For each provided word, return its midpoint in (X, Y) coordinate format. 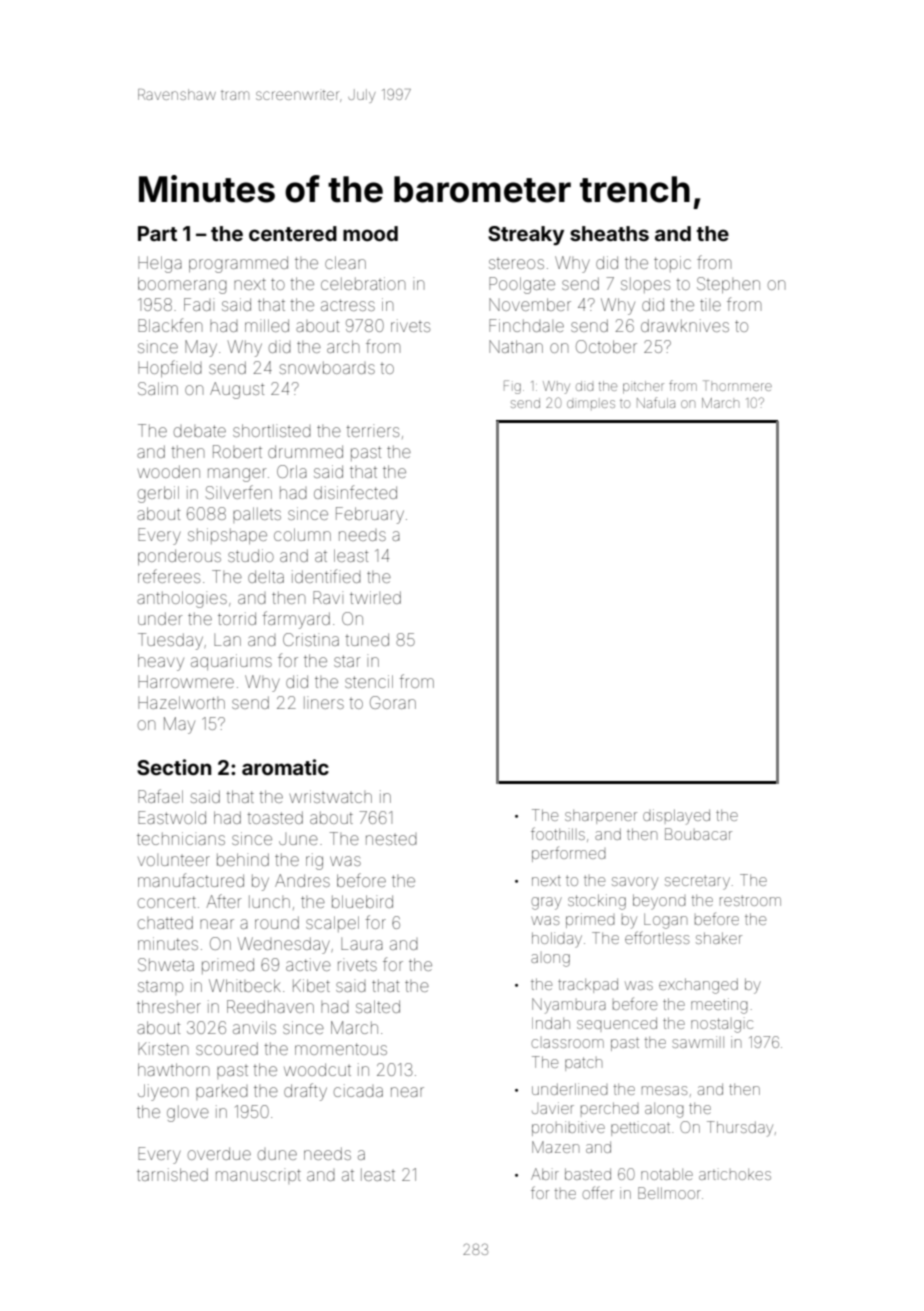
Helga (160, 264)
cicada (358, 1090)
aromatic (285, 767)
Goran (393, 702)
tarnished (172, 1174)
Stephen (728, 285)
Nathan (516, 346)
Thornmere (737, 385)
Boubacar (698, 834)
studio (251, 555)
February (370, 515)
